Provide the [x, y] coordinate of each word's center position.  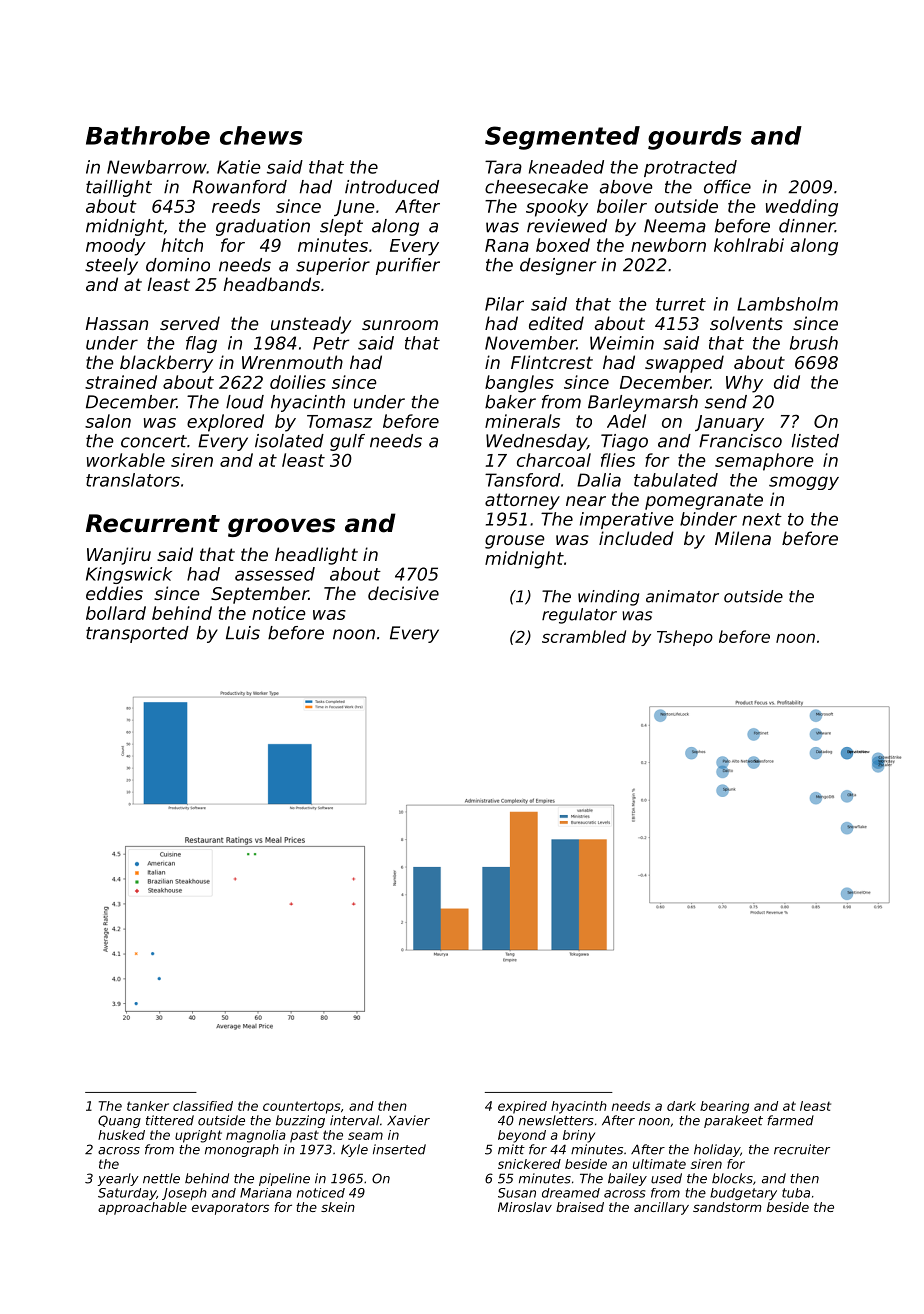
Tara [503, 167]
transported [137, 634]
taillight [119, 188]
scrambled [584, 636]
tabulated [676, 480]
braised [580, 1207]
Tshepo [685, 638]
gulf [347, 442]
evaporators [230, 1209]
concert [154, 441]
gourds [695, 138]
